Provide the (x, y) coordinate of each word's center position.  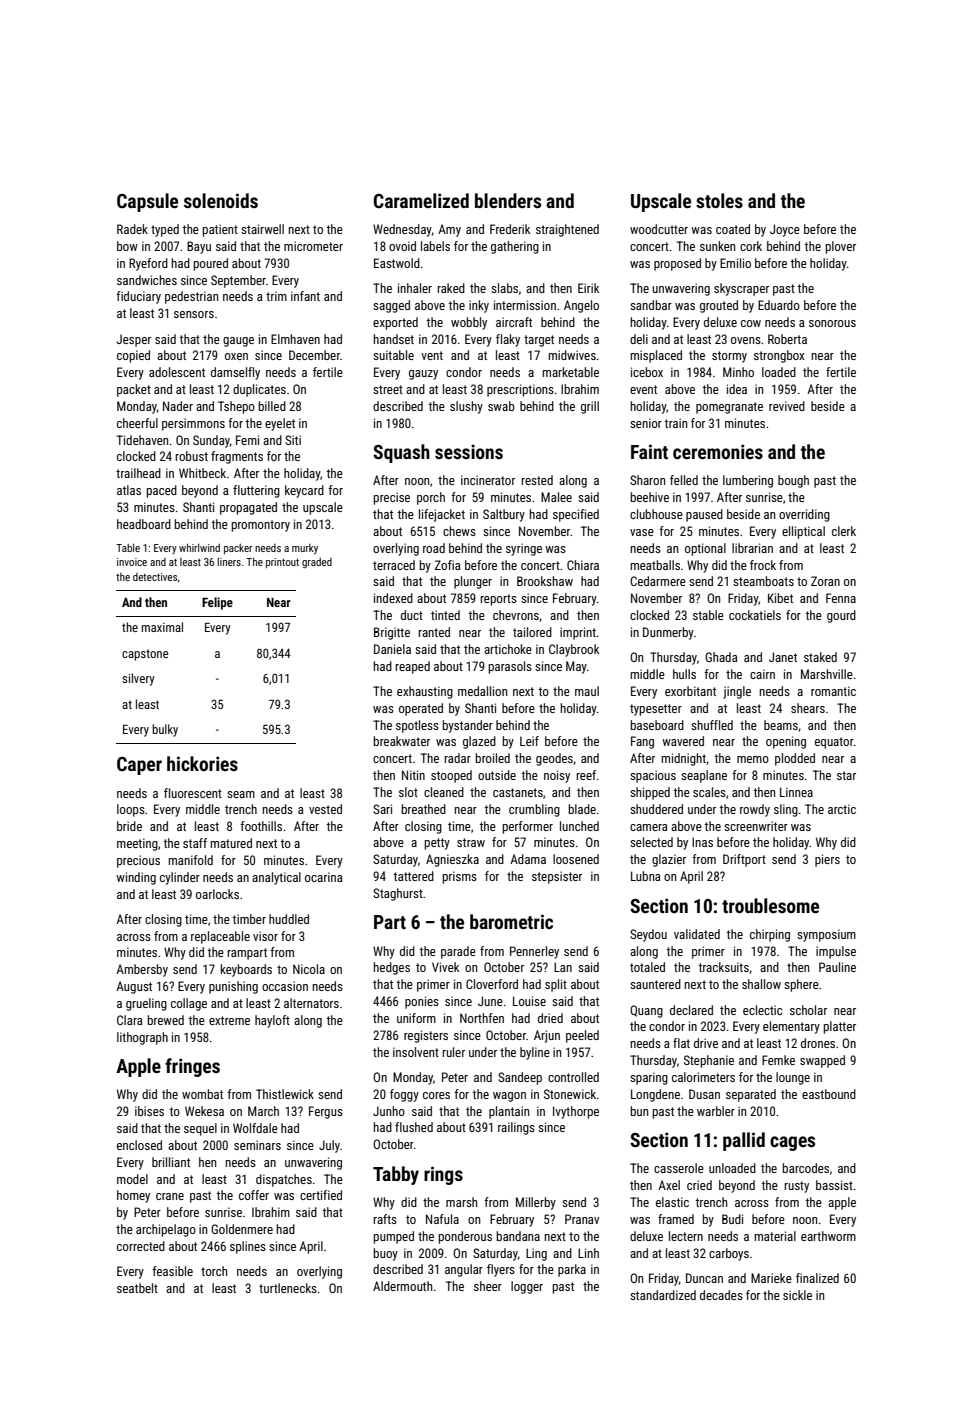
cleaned (444, 792)
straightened (567, 230)
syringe (524, 549)
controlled (573, 1077)
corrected (141, 1246)
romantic (833, 691)
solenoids (221, 200)
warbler (716, 1111)
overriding (804, 515)
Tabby (396, 1175)
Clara (129, 1020)
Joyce (785, 230)
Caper (139, 766)
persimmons (193, 424)
